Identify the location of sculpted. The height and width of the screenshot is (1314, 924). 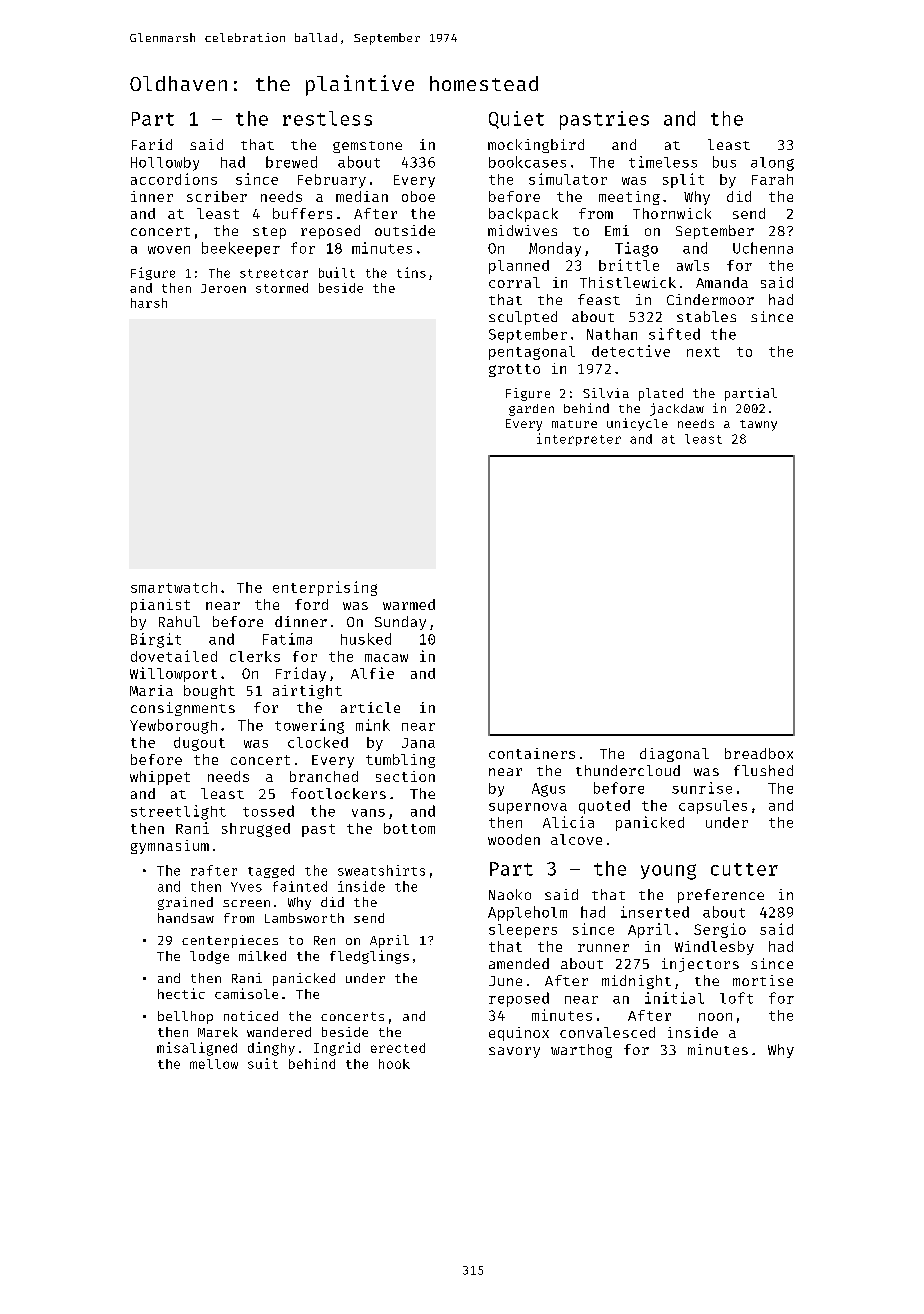
(523, 318).
